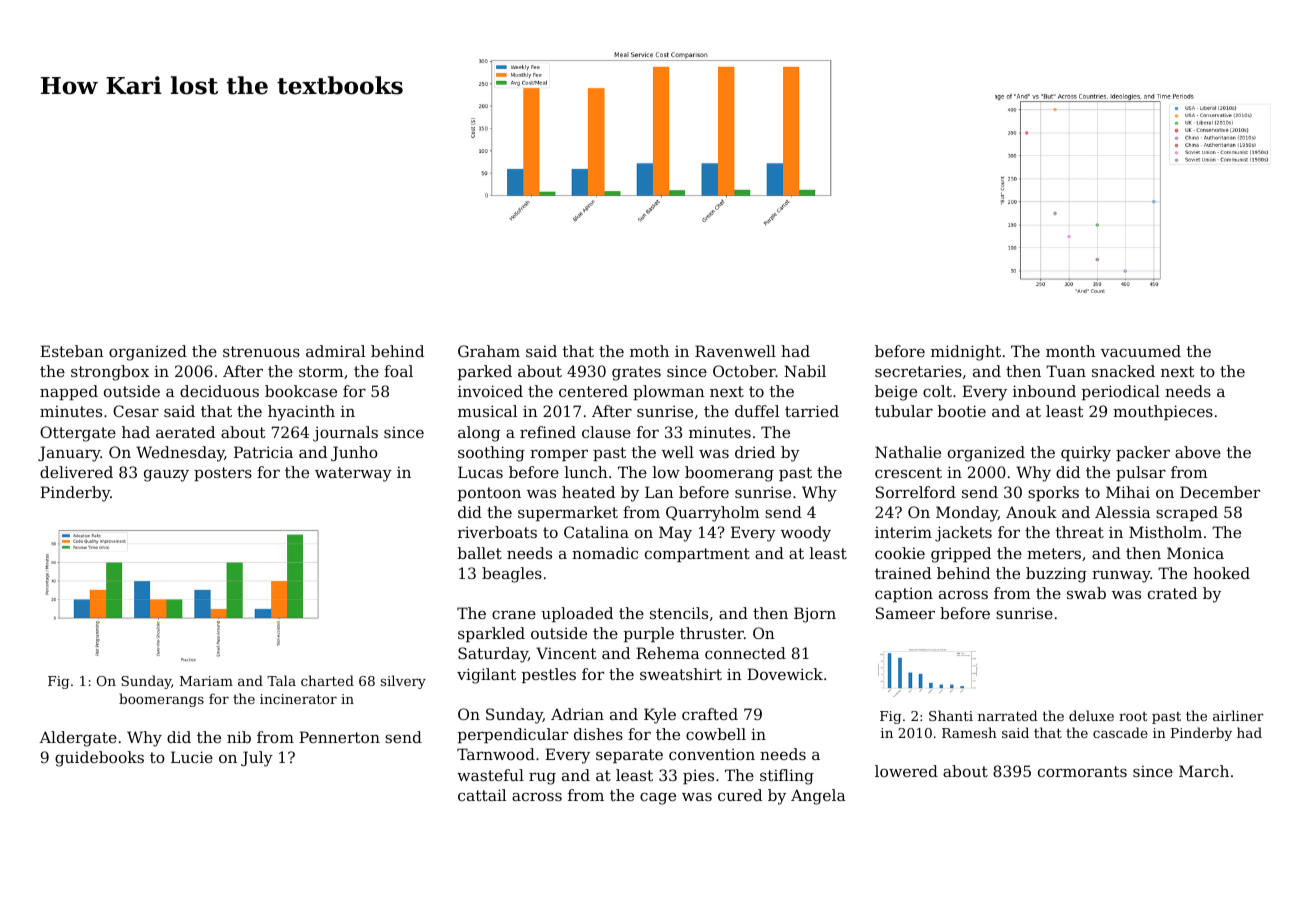 This screenshot has height=924, width=1308. I want to click on napped, so click(69, 392).
